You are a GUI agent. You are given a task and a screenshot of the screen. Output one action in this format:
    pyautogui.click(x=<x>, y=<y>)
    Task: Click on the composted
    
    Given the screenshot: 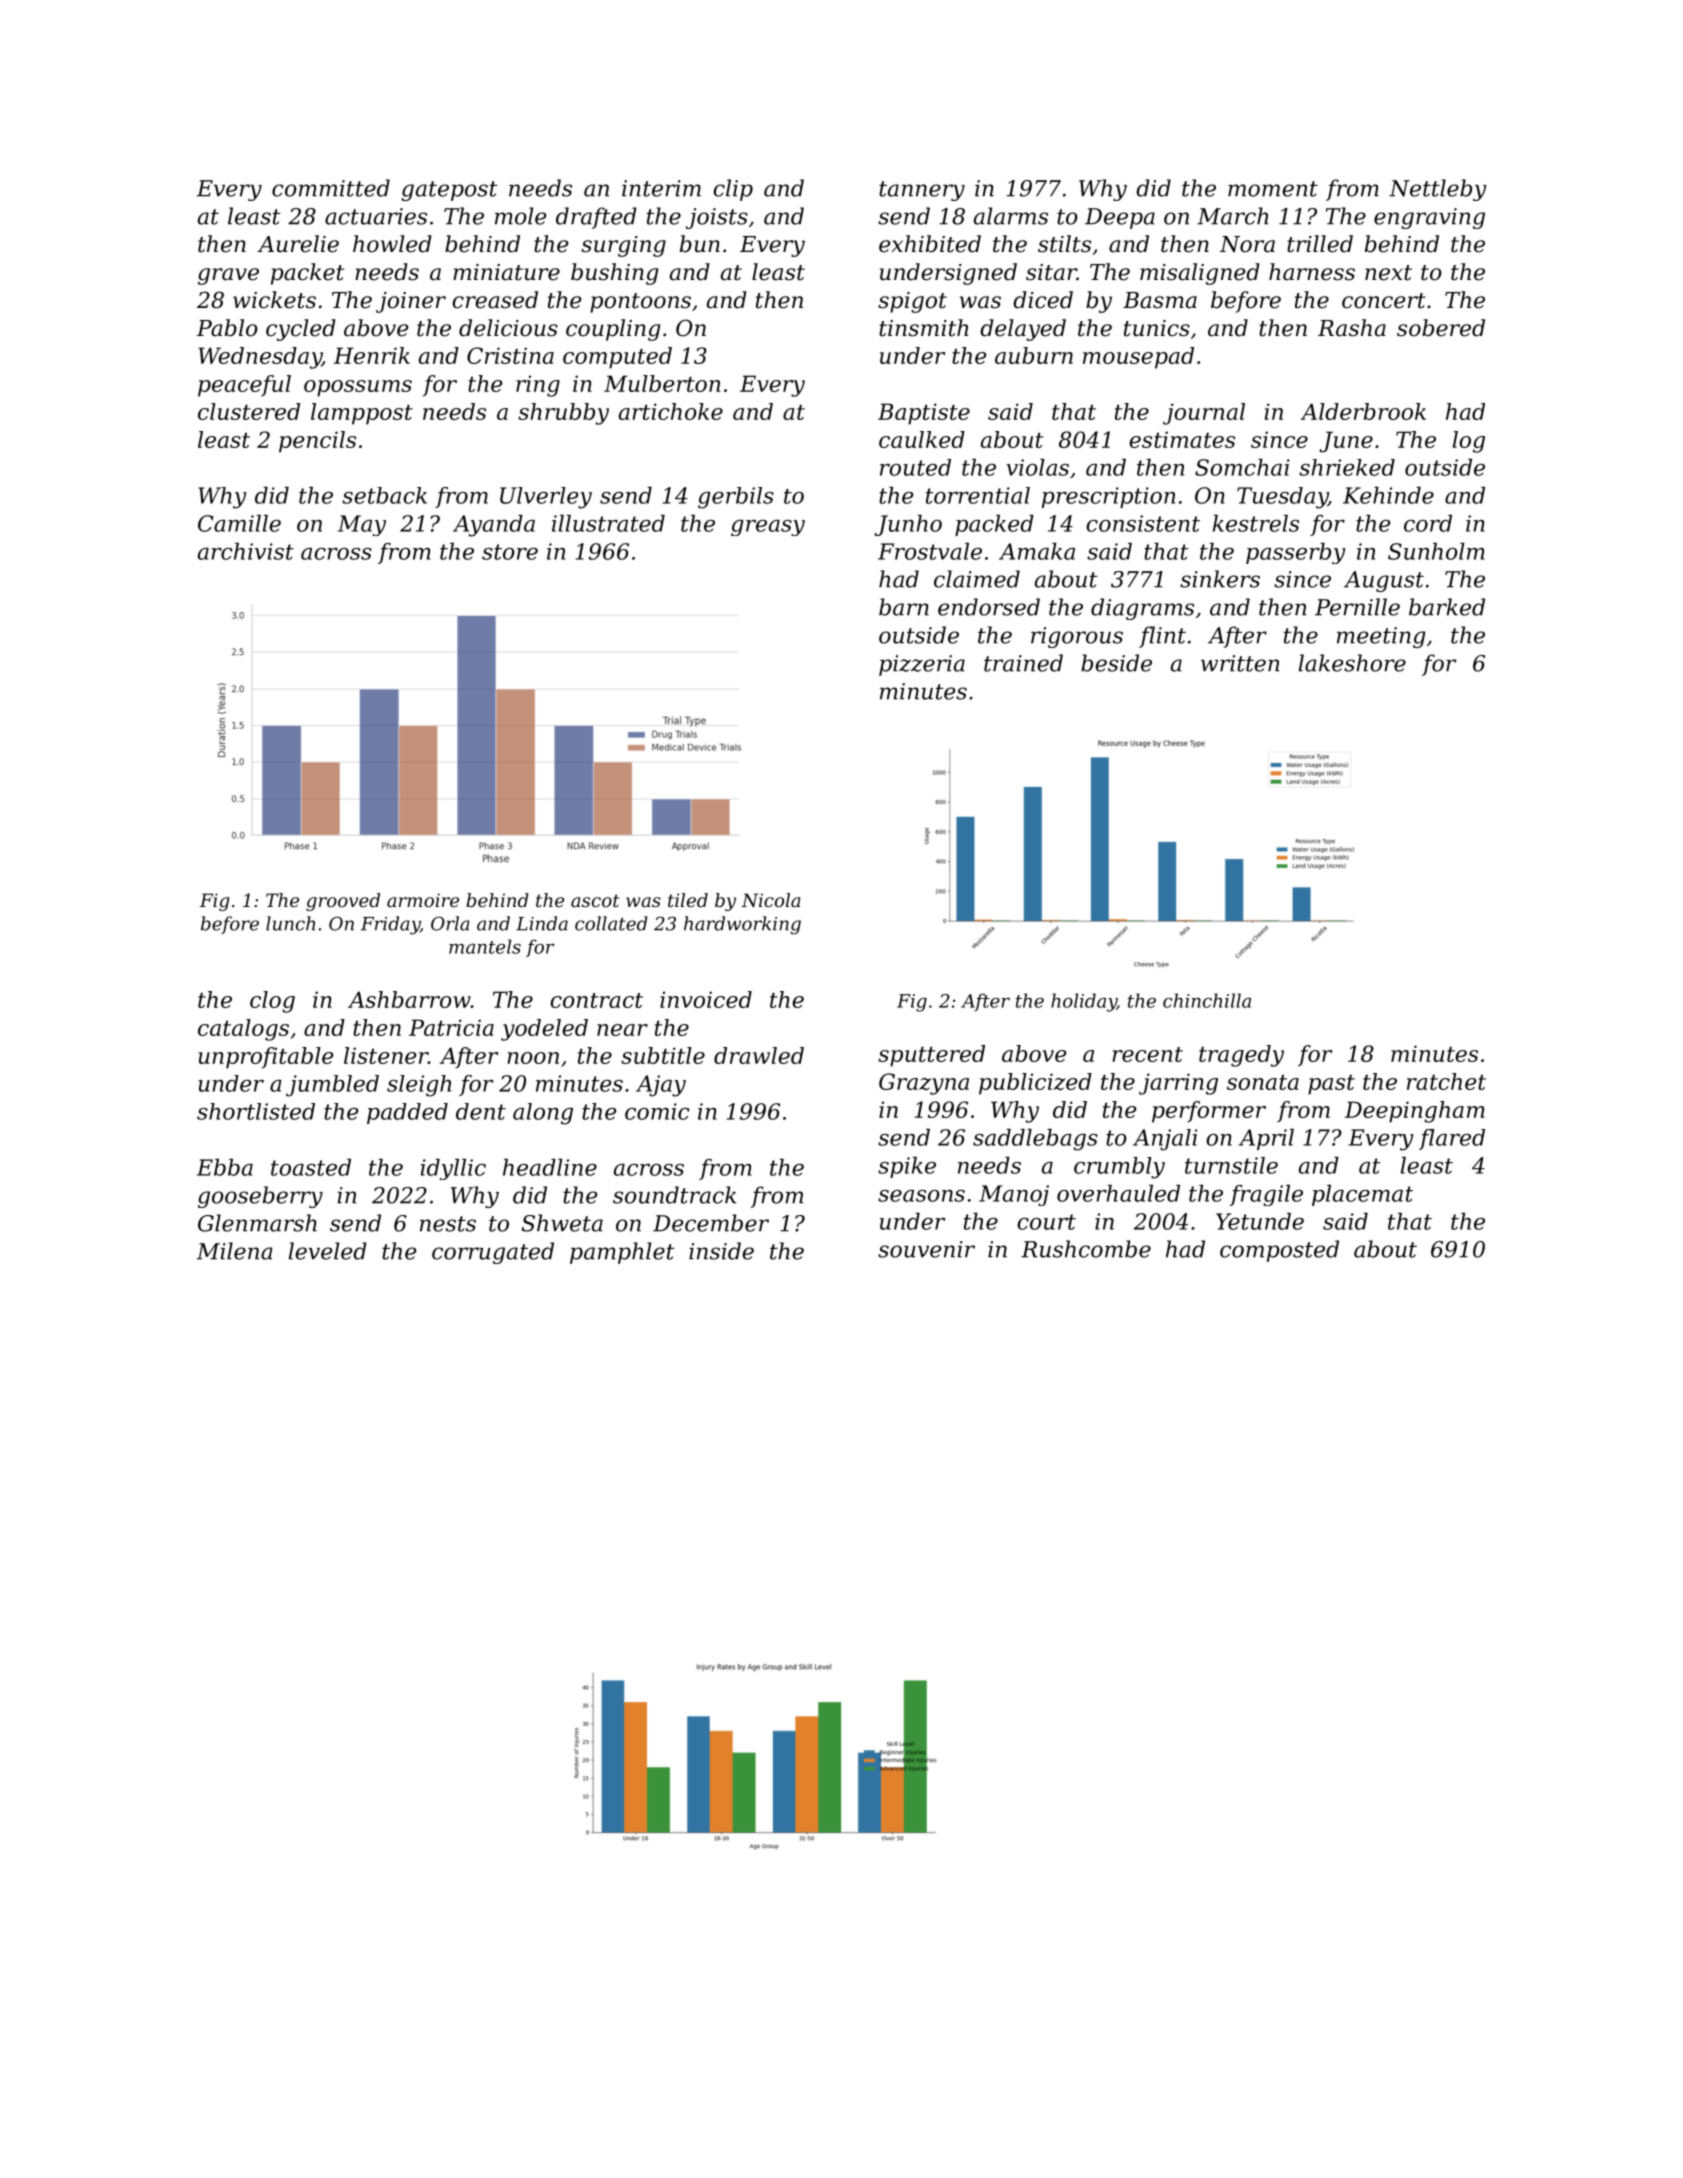 What is the action you would take?
    pyautogui.click(x=1279, y=1251)
